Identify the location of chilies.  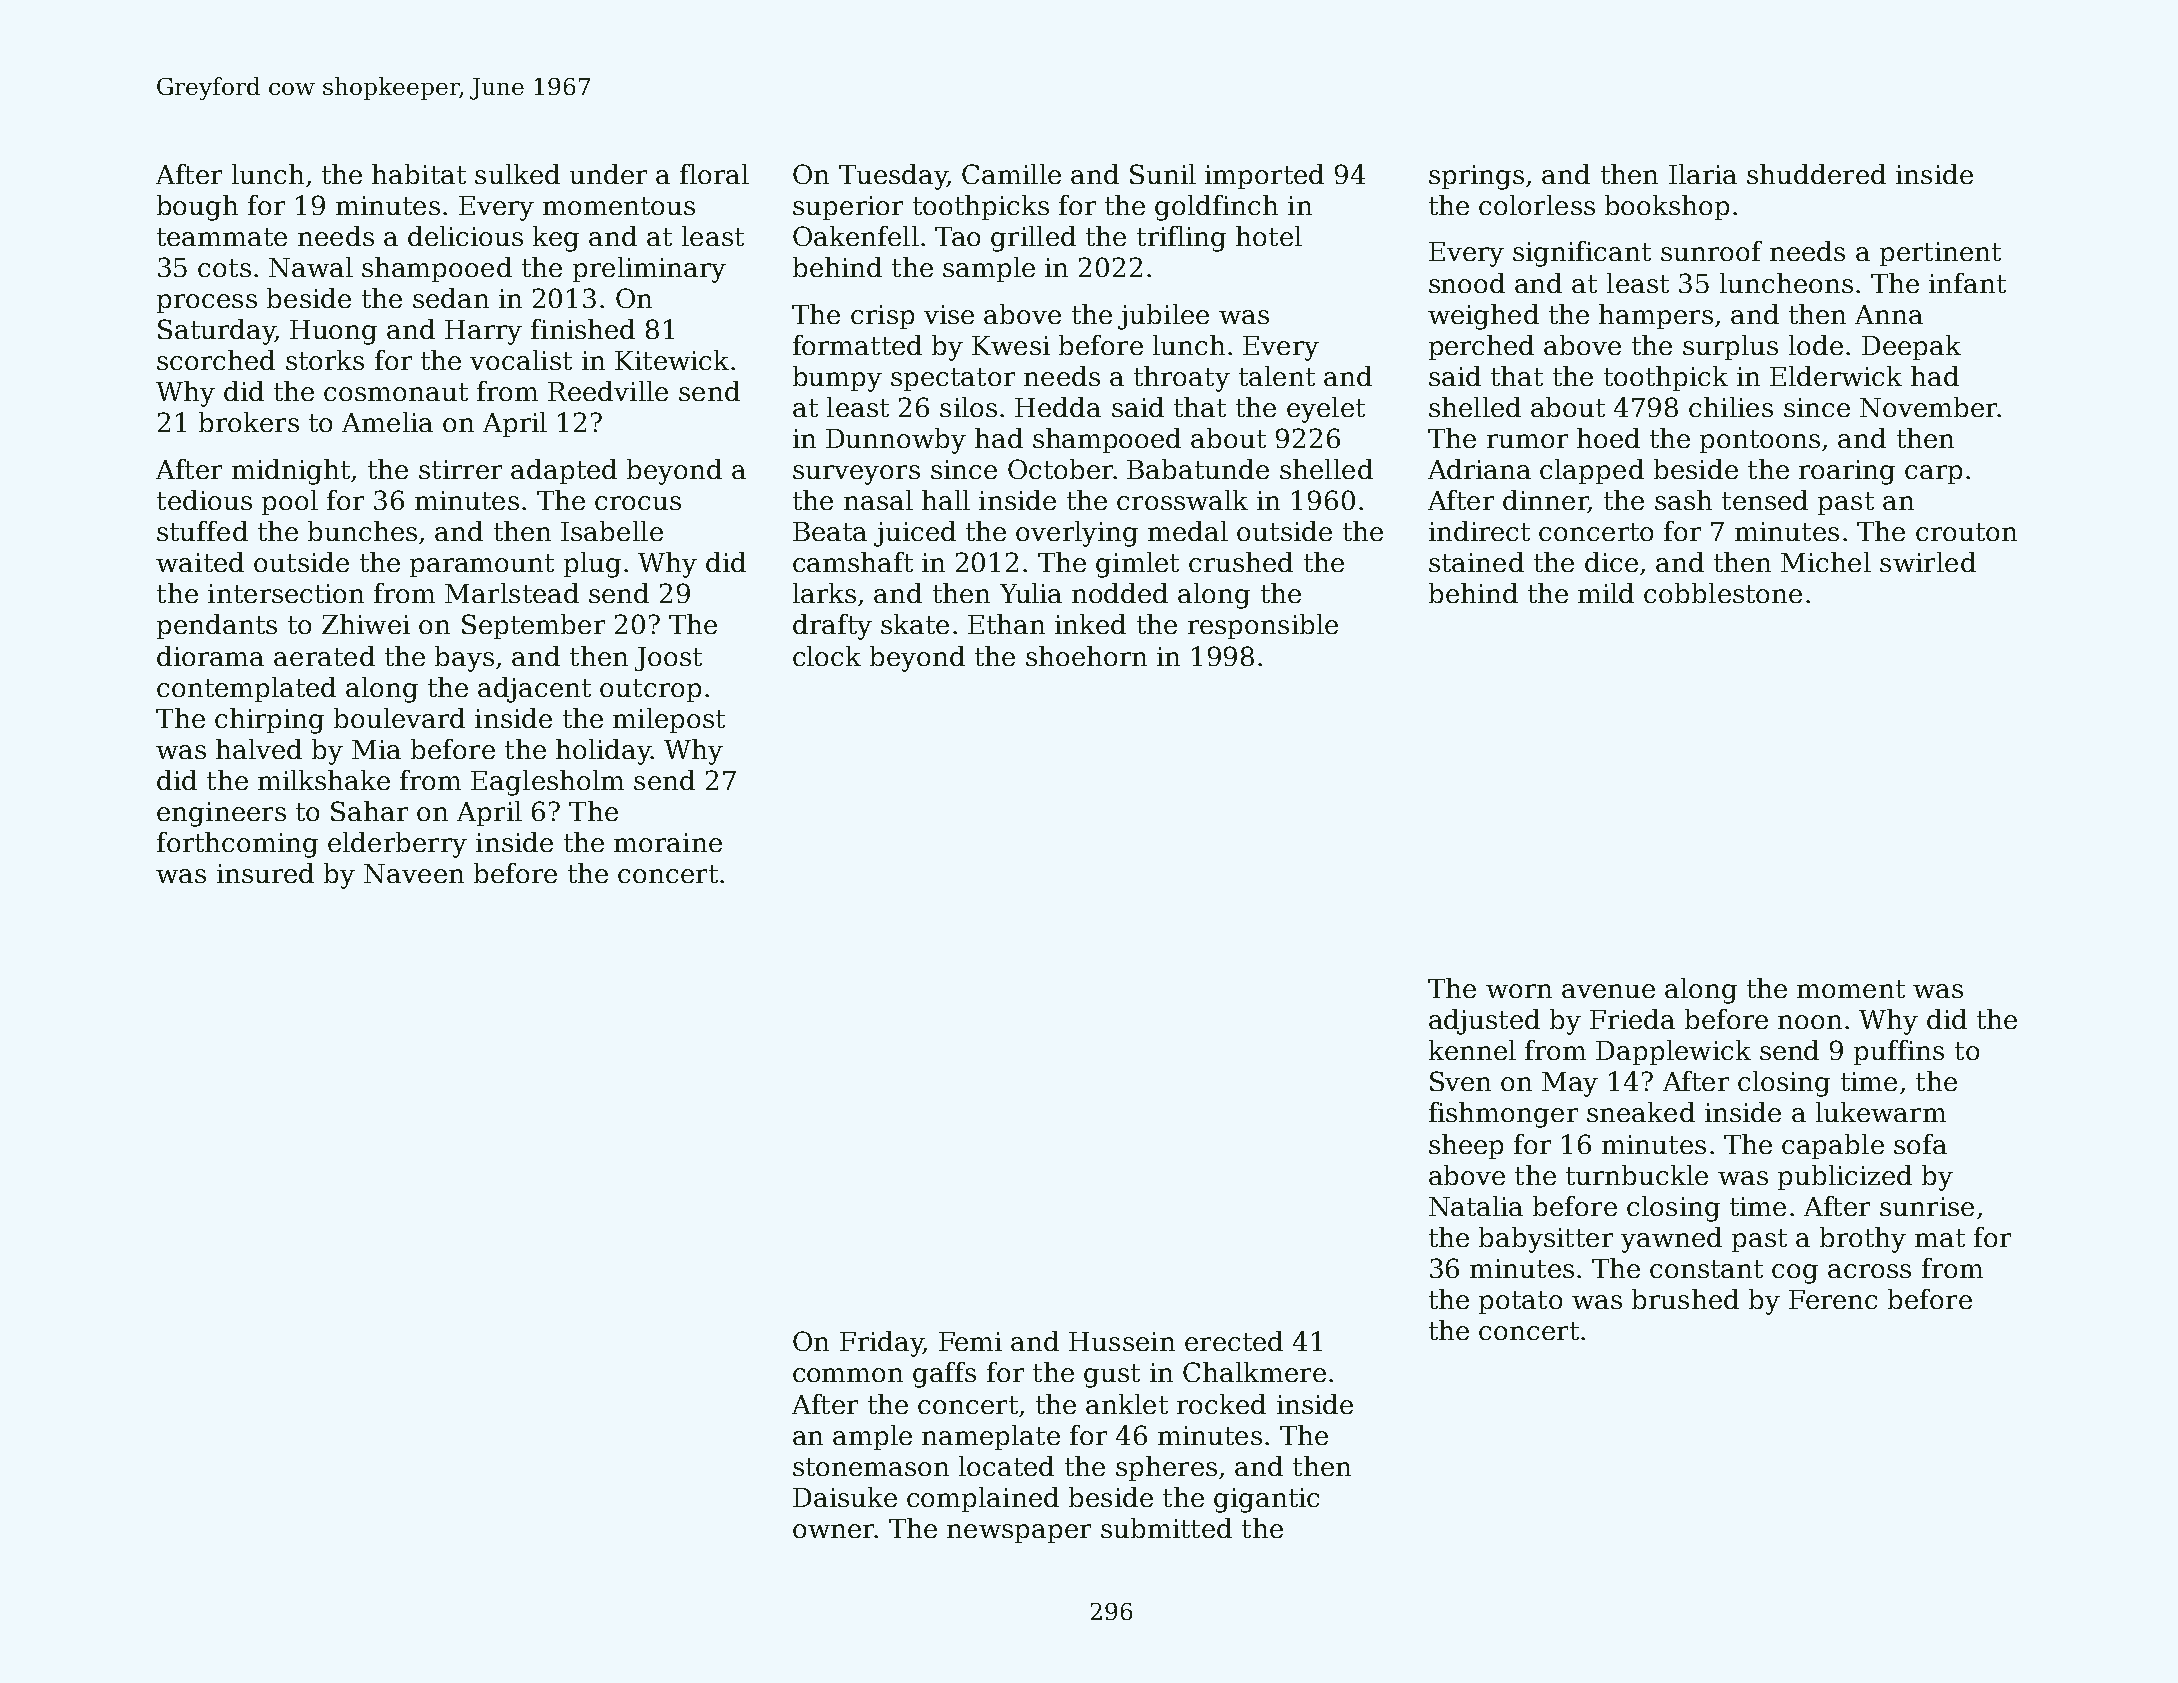
(1731, 407).
